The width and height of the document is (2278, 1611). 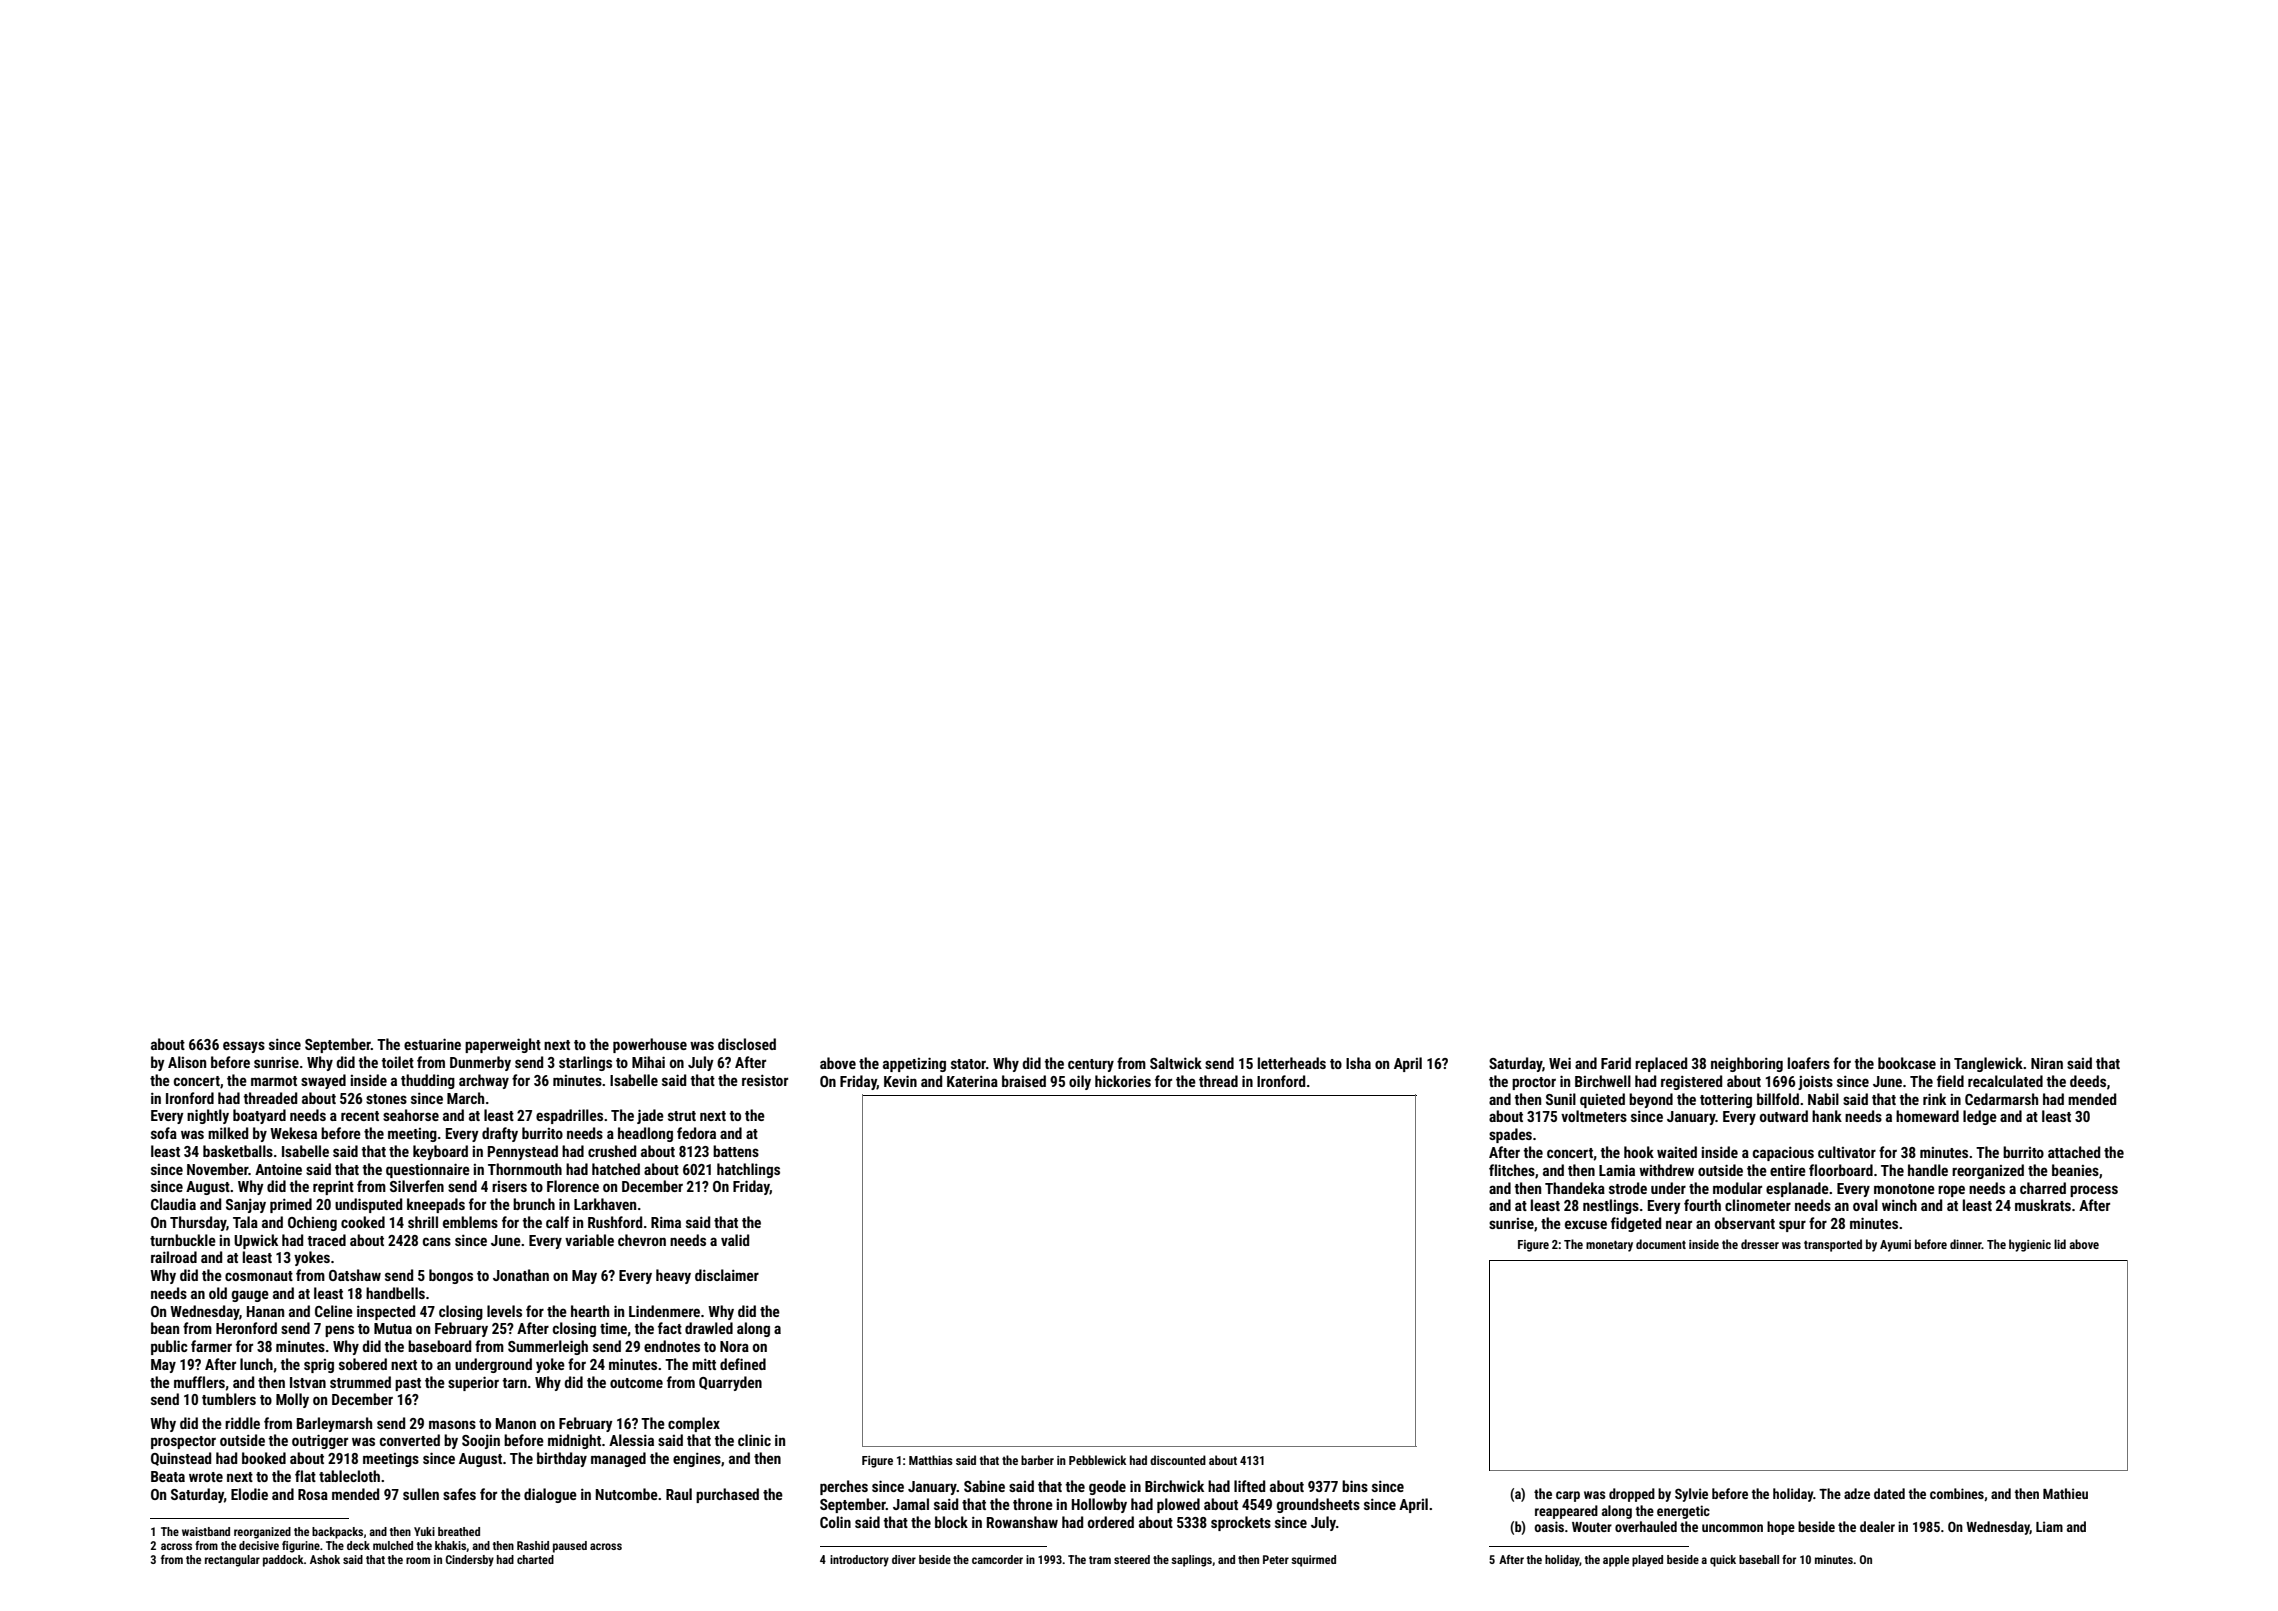 What do you see at coordinates (1609, 1246) in the document?
I see `monetary` at bounding box center [1609, 1246].
